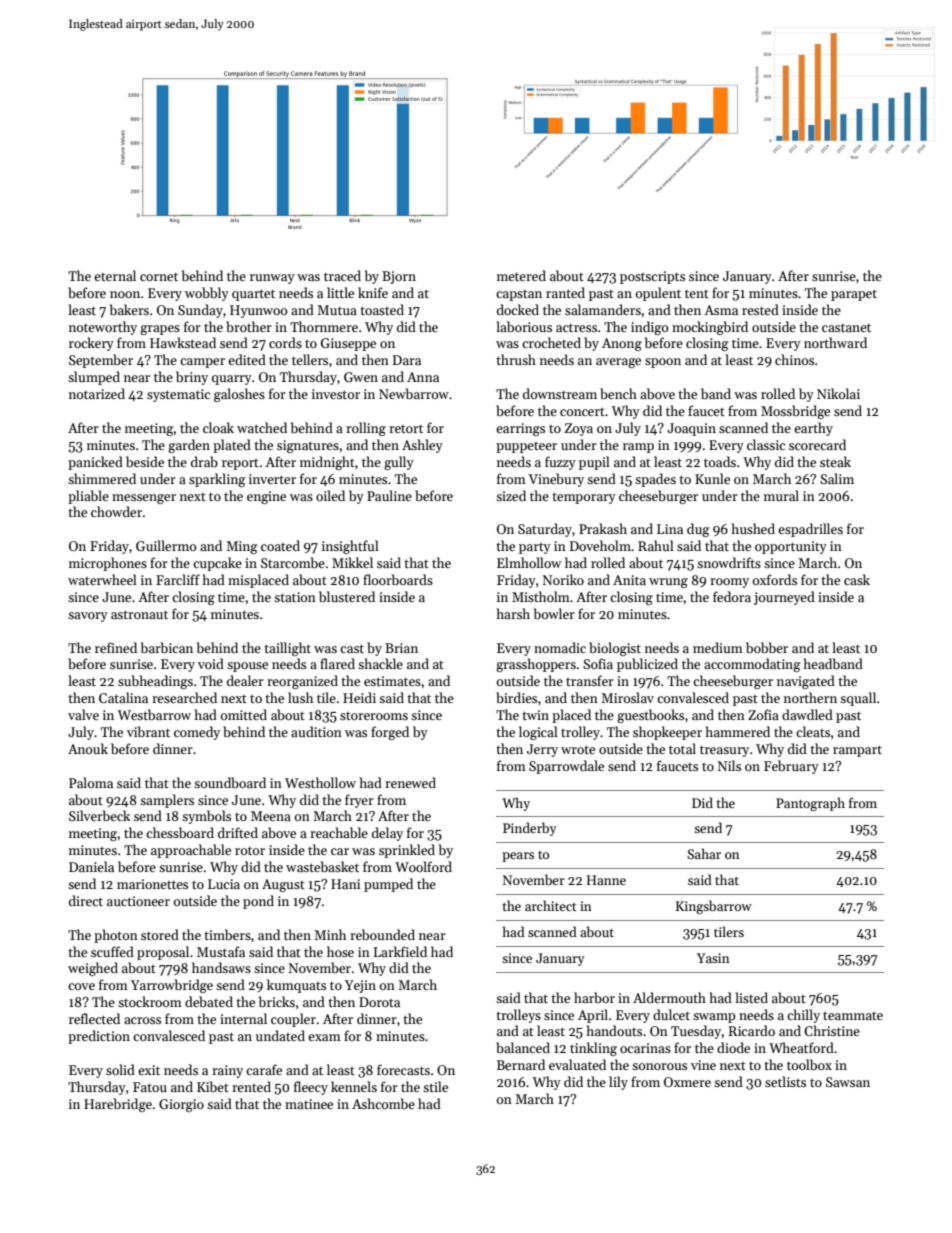  I want to click on balanced, so click(523, 1047).
